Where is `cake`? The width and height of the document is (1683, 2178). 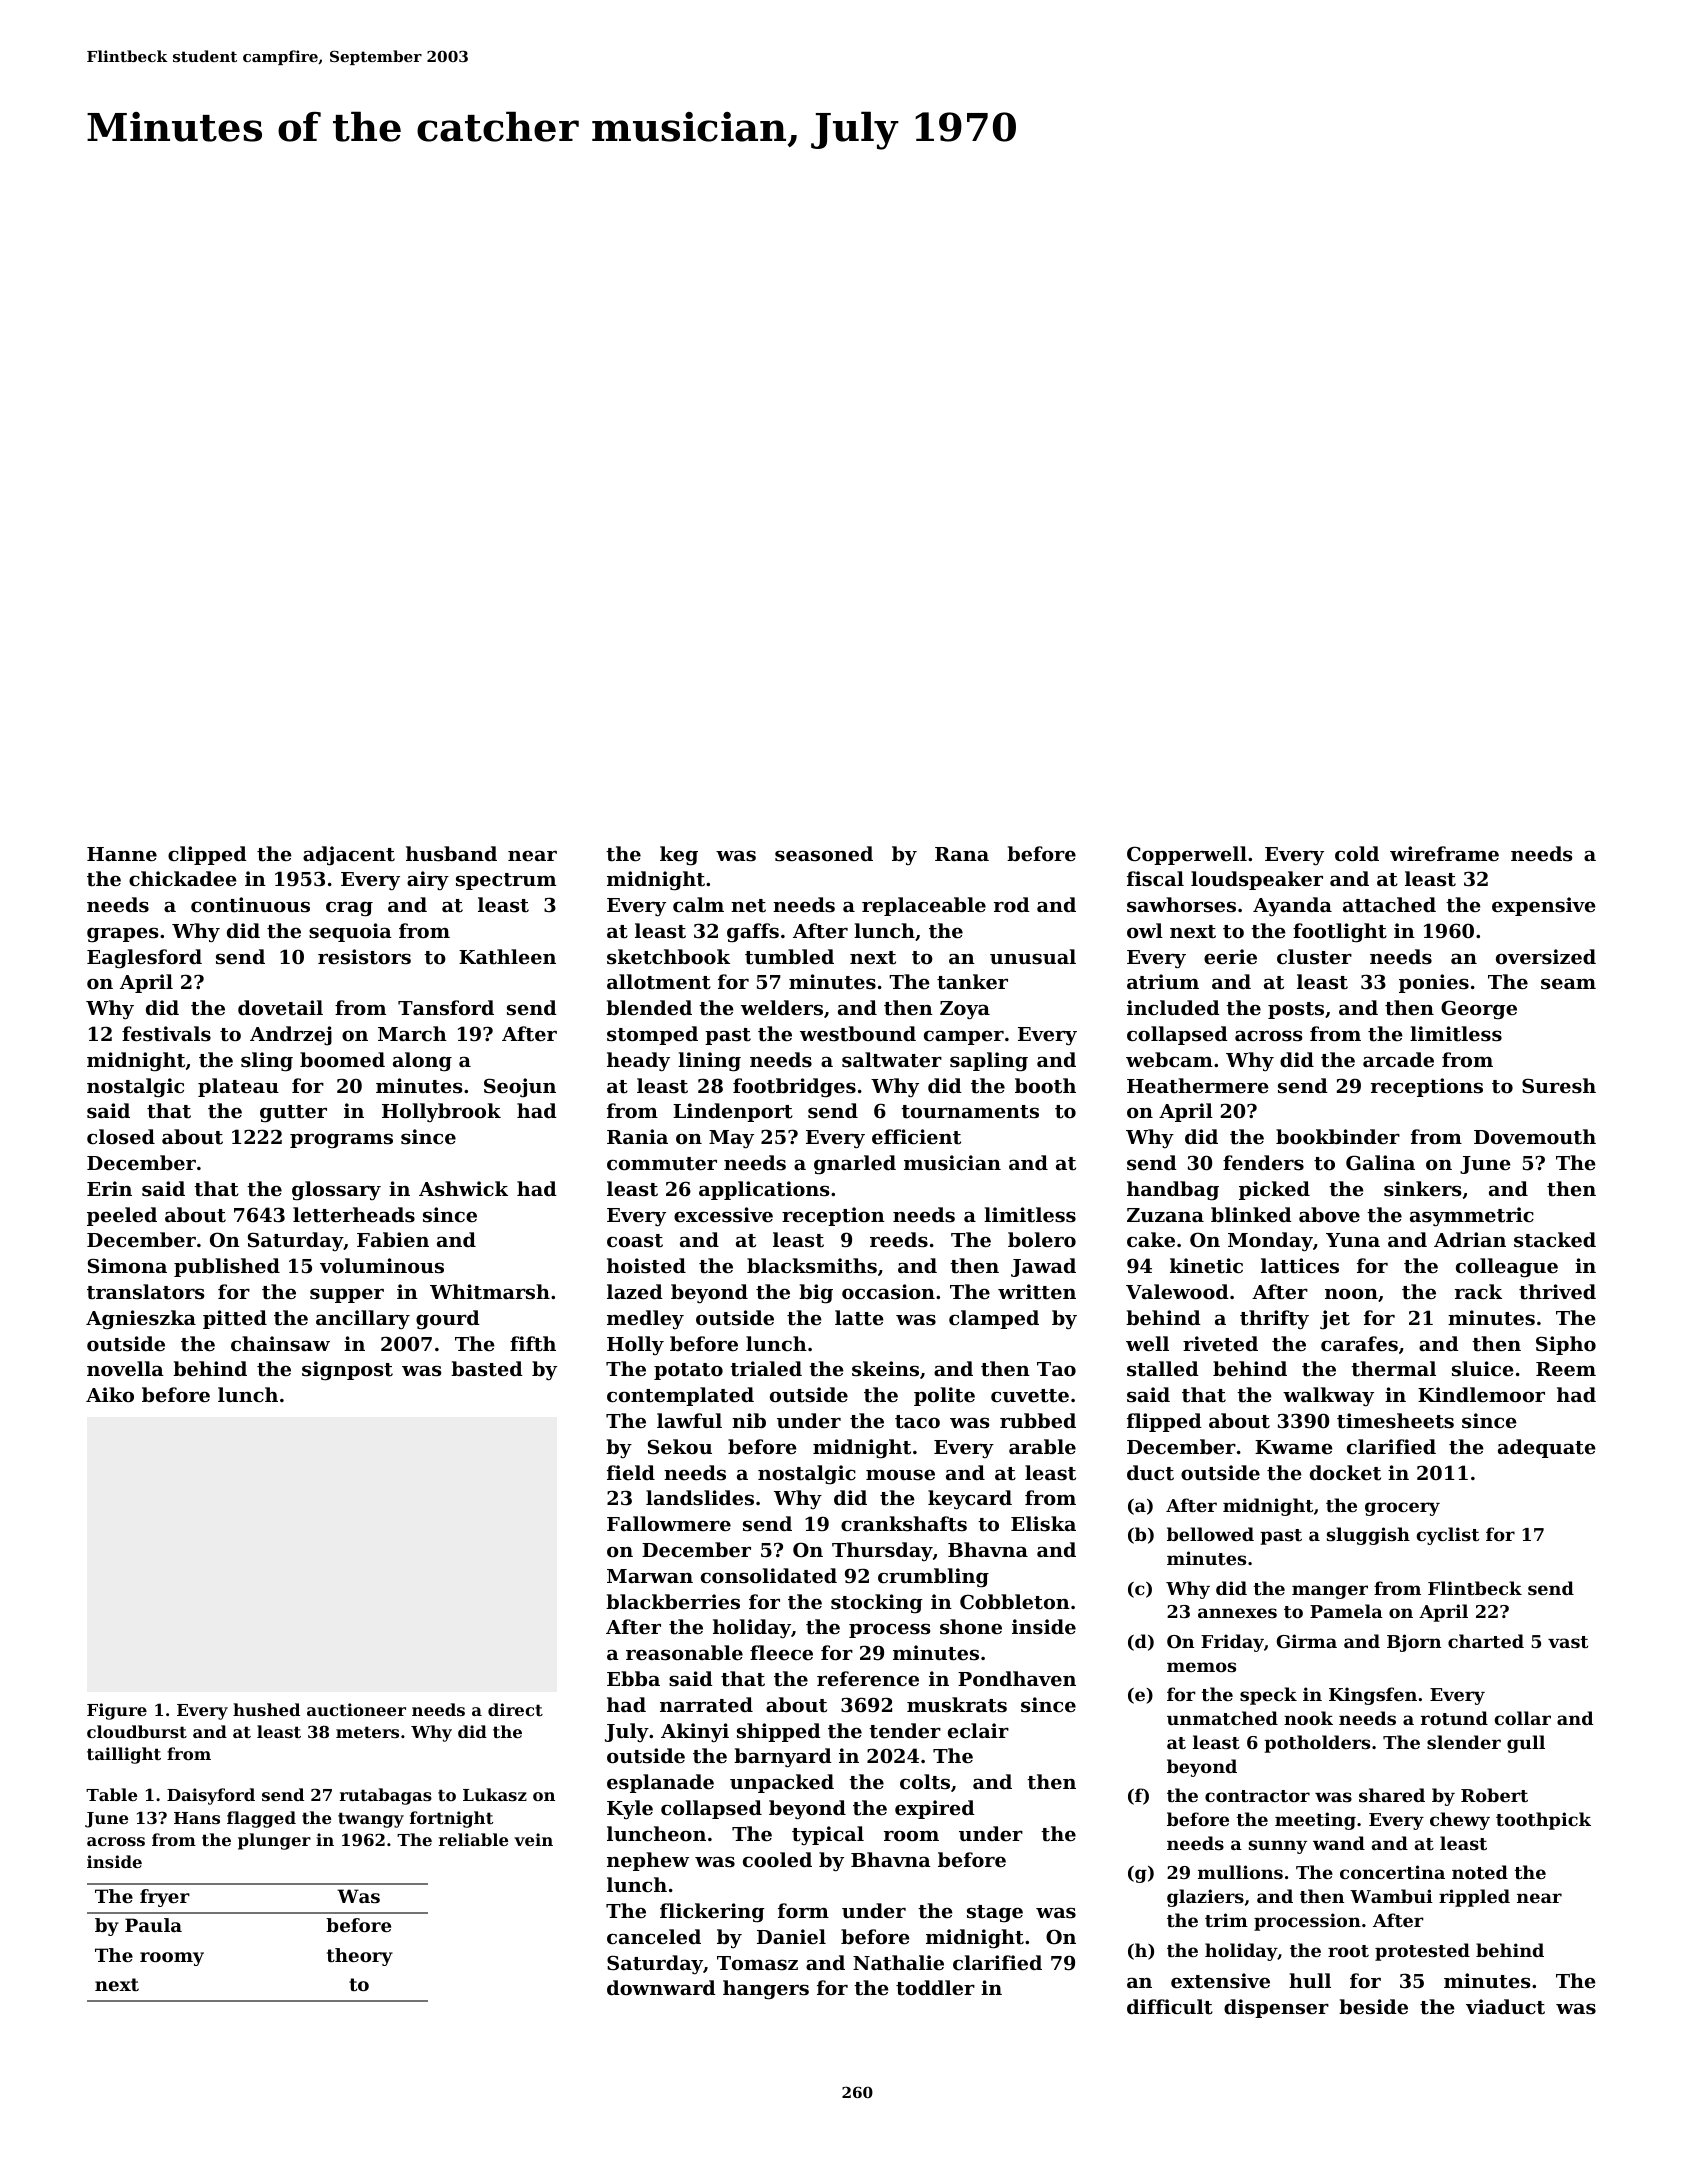 cake is located at coordinates (1151, 1239).
